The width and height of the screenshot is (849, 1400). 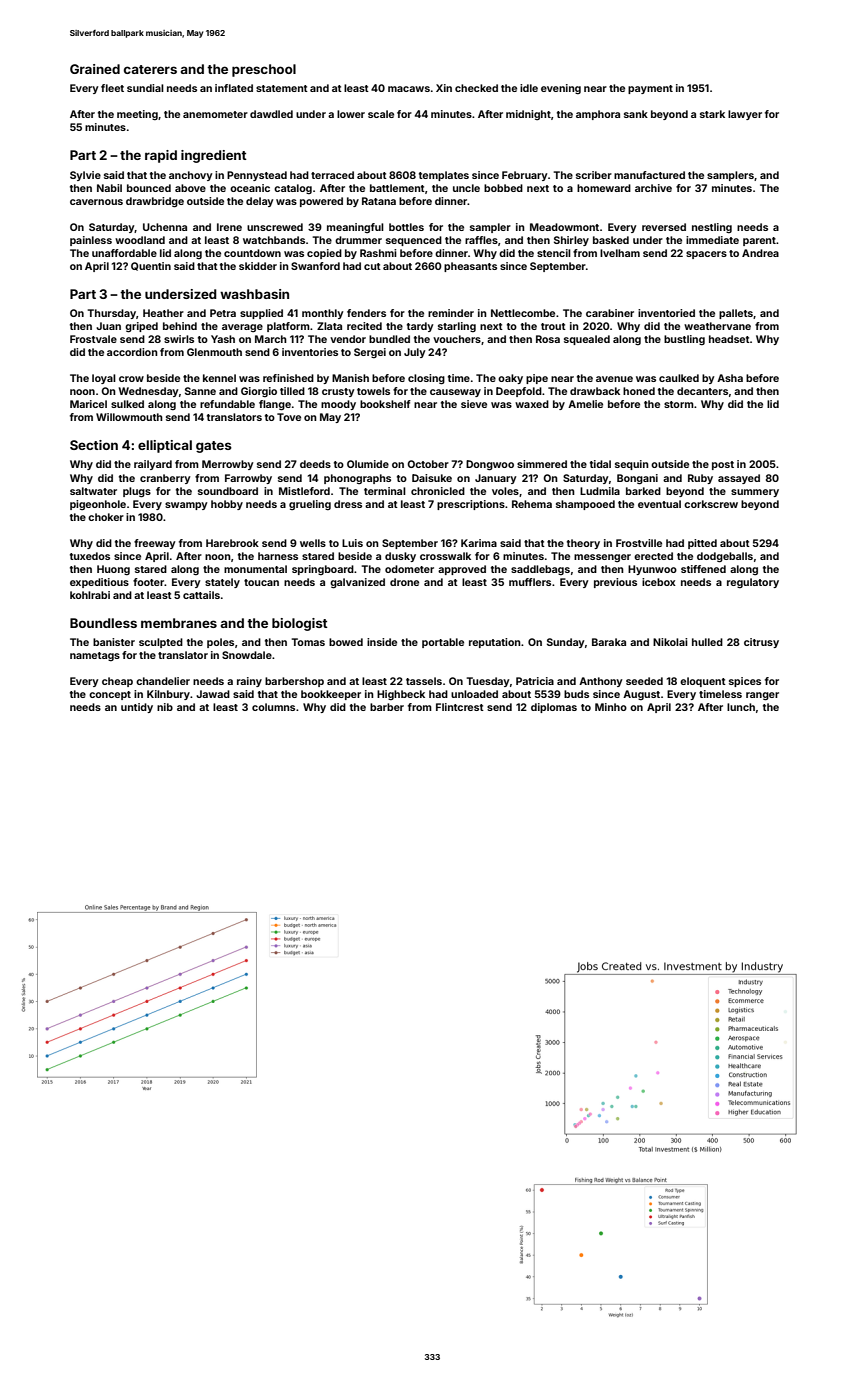 I want to click on springboard, so click(x=323, y=570).
